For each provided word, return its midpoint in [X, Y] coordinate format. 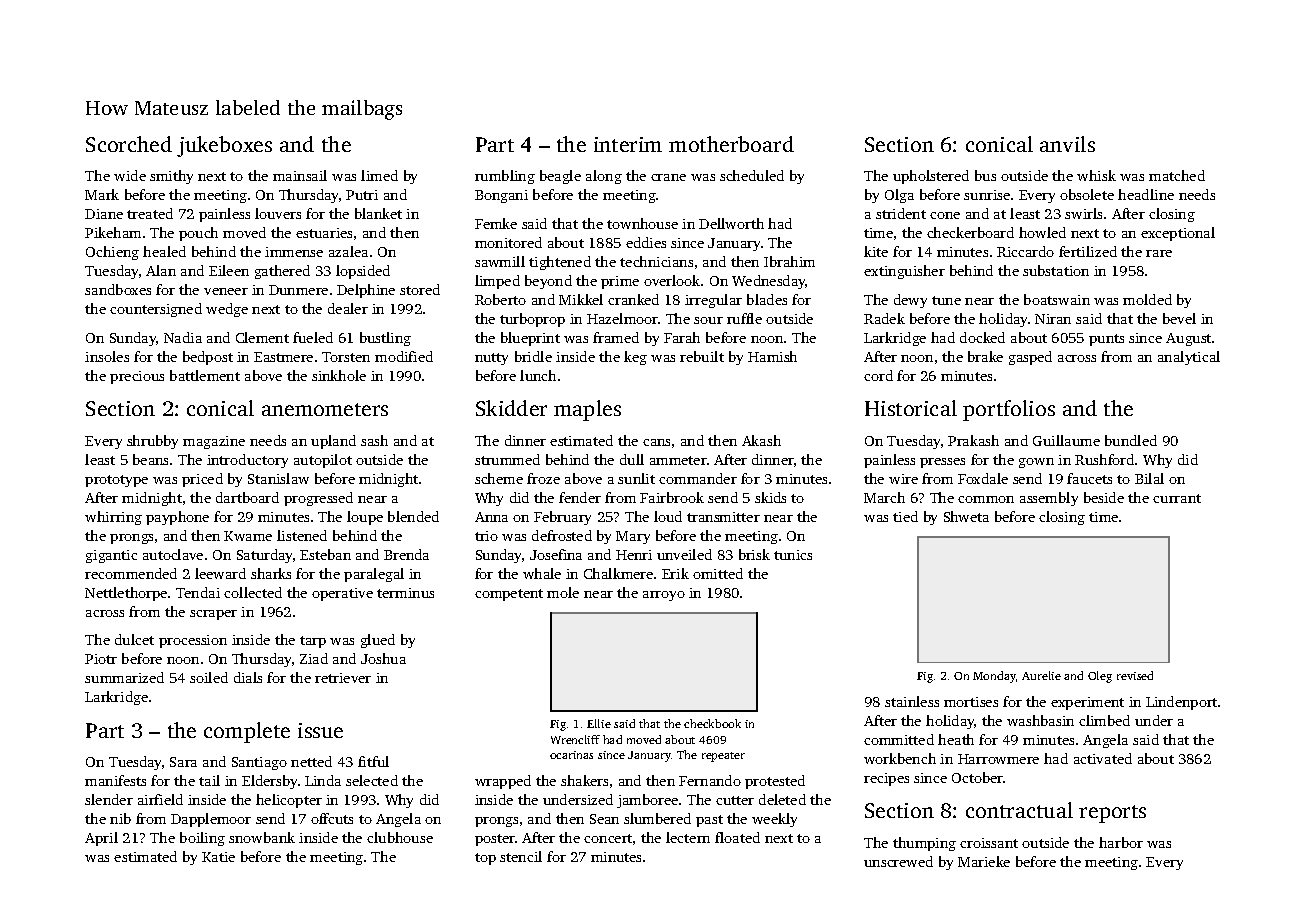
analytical [1189, 358]
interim [628, 144]
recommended [131, 573]
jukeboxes [224, 146]
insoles [107, 356]
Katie [218, 857]
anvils [1067, 144]
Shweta [966, 516]
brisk [754, 554]
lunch [538, 375]
